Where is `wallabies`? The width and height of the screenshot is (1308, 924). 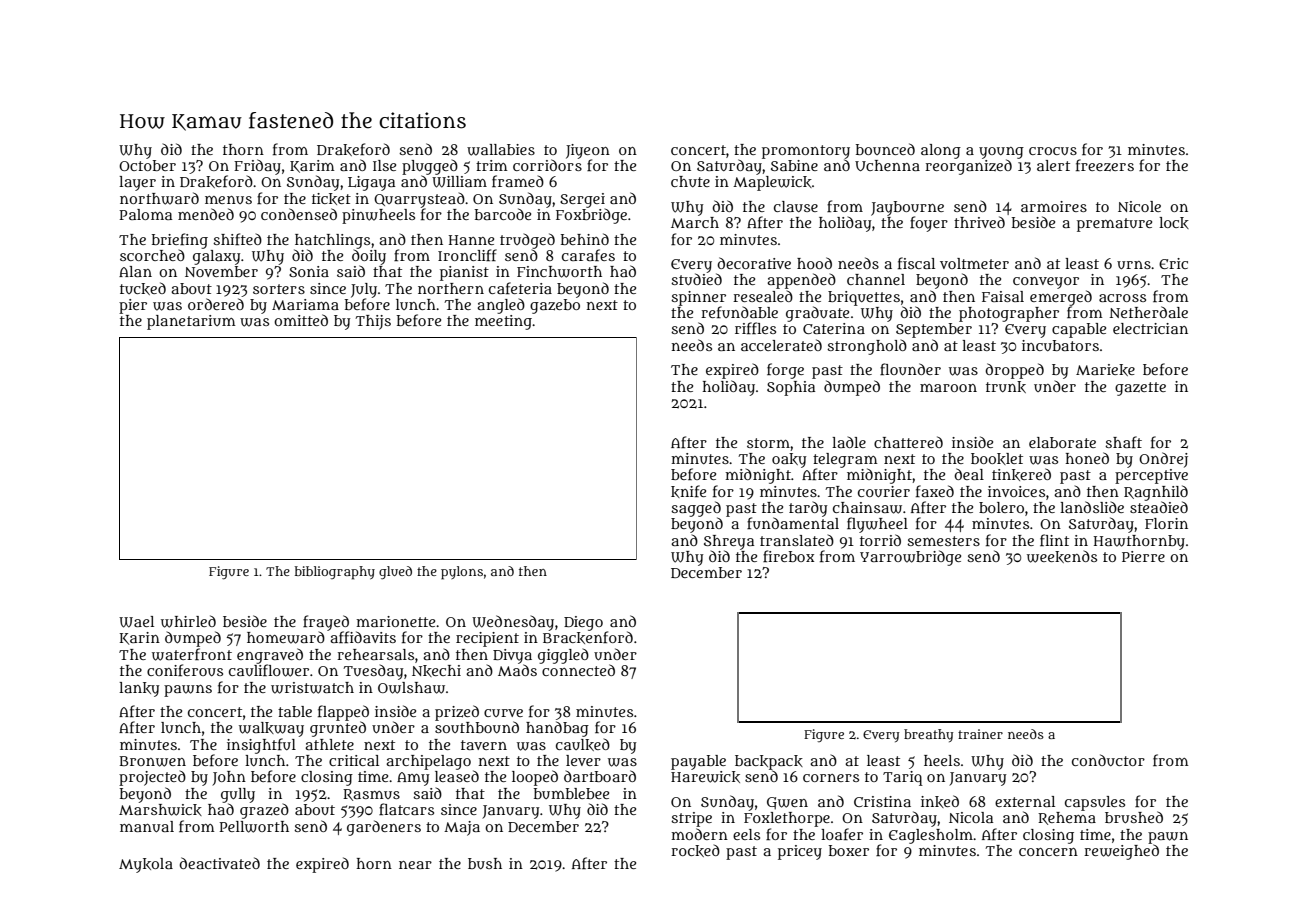
wallabies is located at coordinates (501, 150).
